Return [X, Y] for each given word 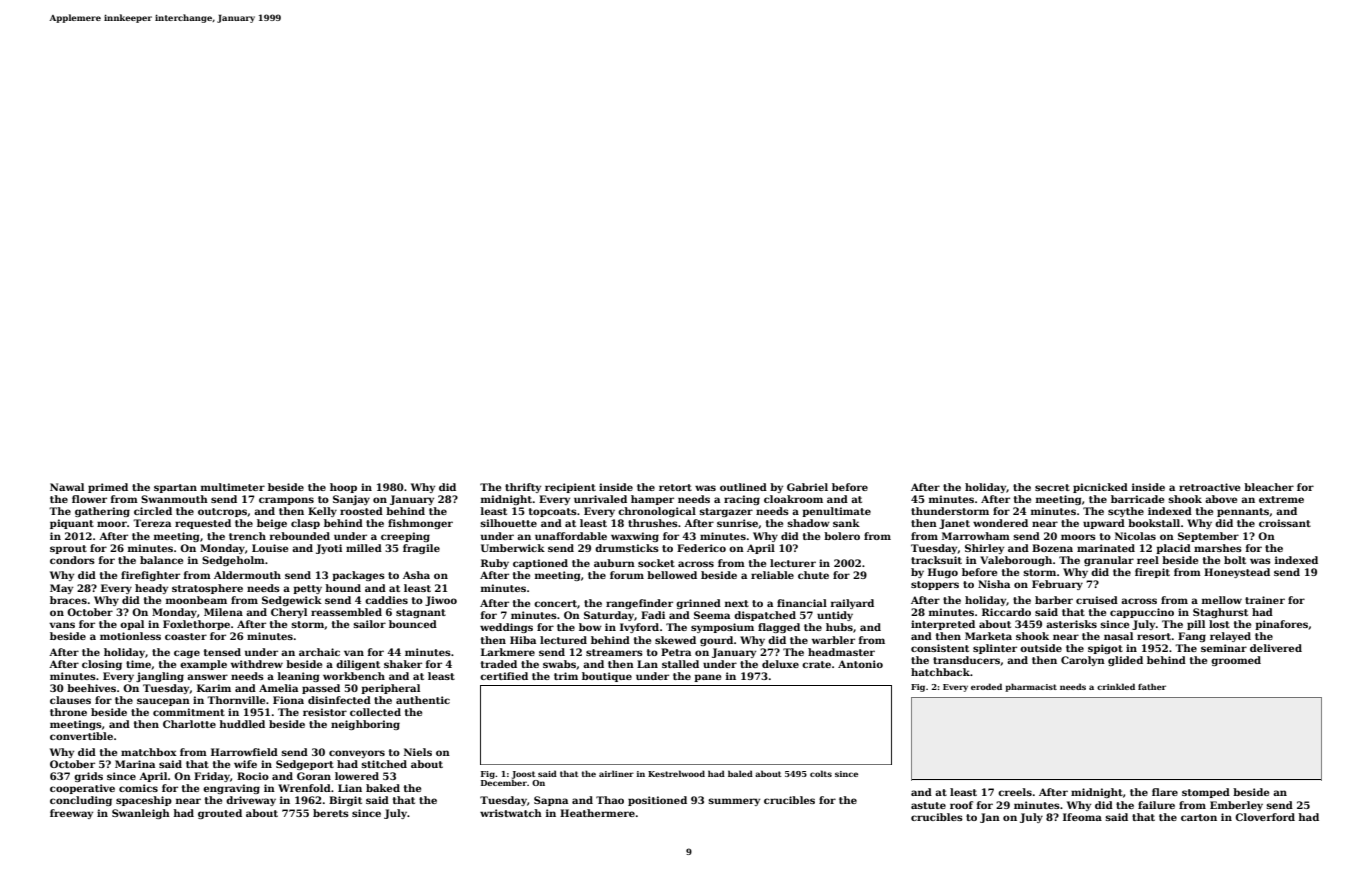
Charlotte [189, 724]
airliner [616, 773]
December [504, 782]
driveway [251, 801]
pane [707, 678]
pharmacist [1031, 687]
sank [846, 523]
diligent [358, 665]
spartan [175, 488]
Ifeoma [1082, 817]
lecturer [793, 563]
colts [821, 773]
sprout [68, 549]
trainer [1265, 600]
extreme [1281, 499]
